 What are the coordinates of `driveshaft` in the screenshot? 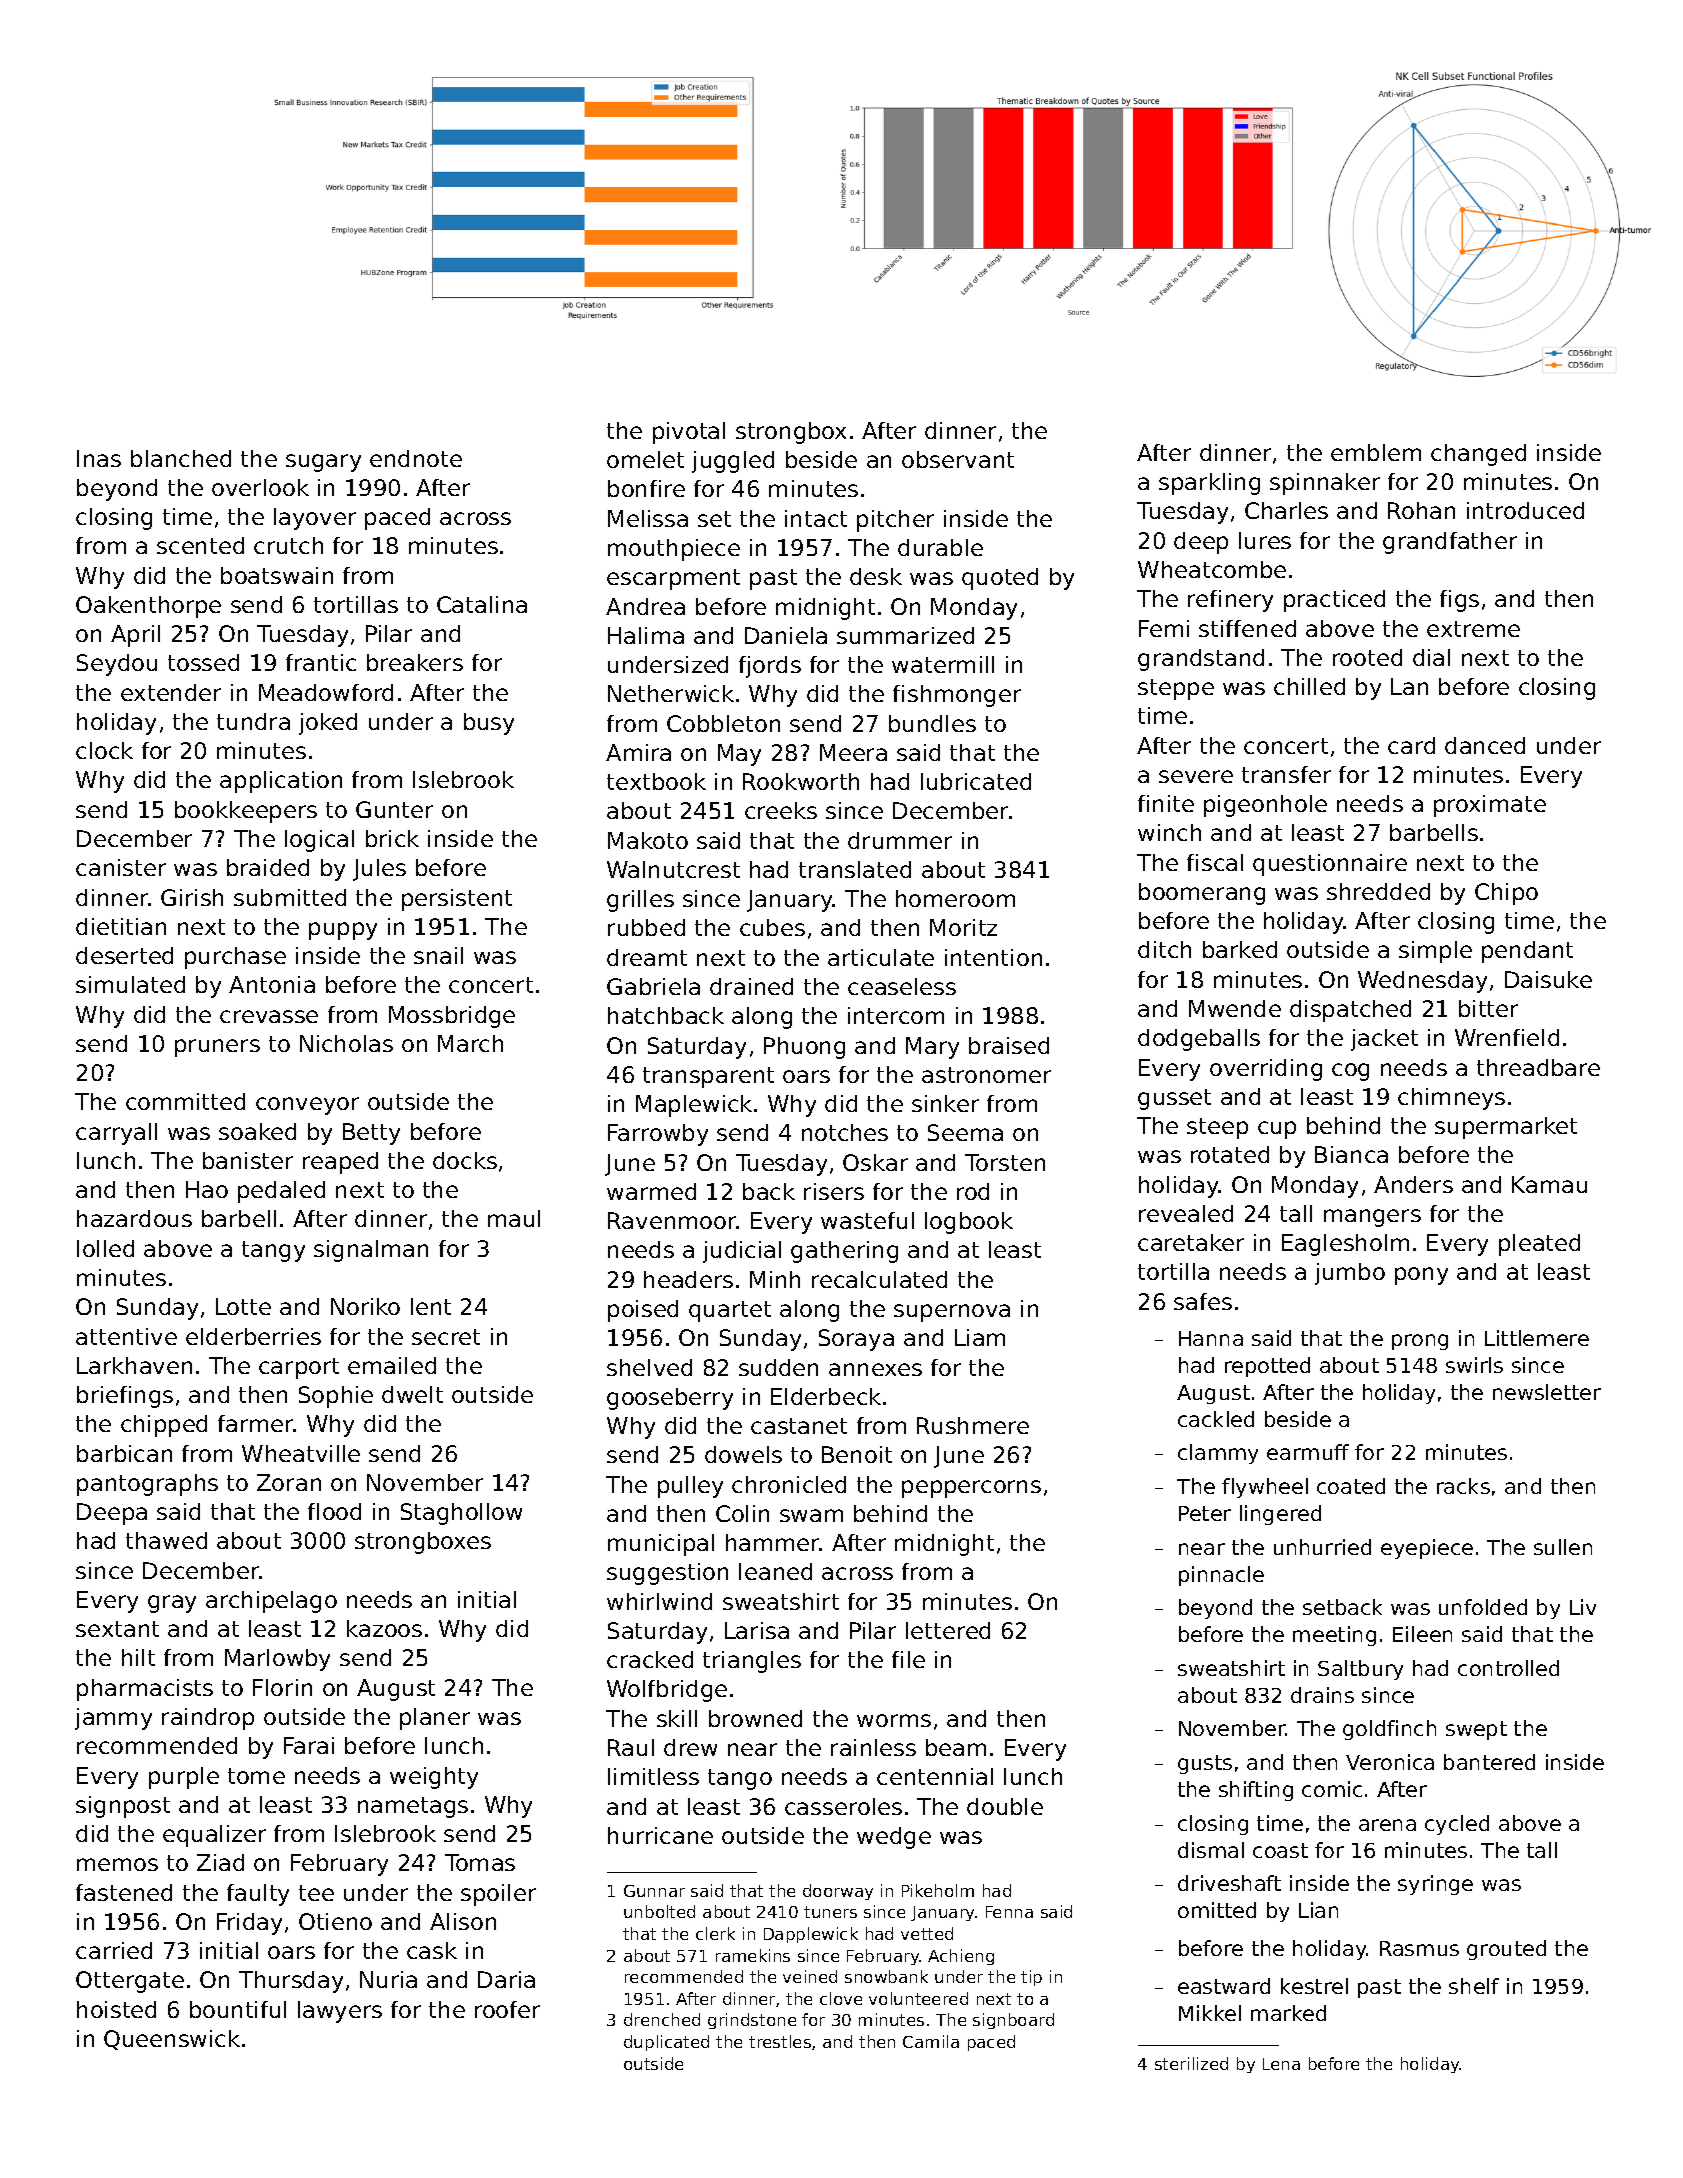 It's located at (1229, 1883).
